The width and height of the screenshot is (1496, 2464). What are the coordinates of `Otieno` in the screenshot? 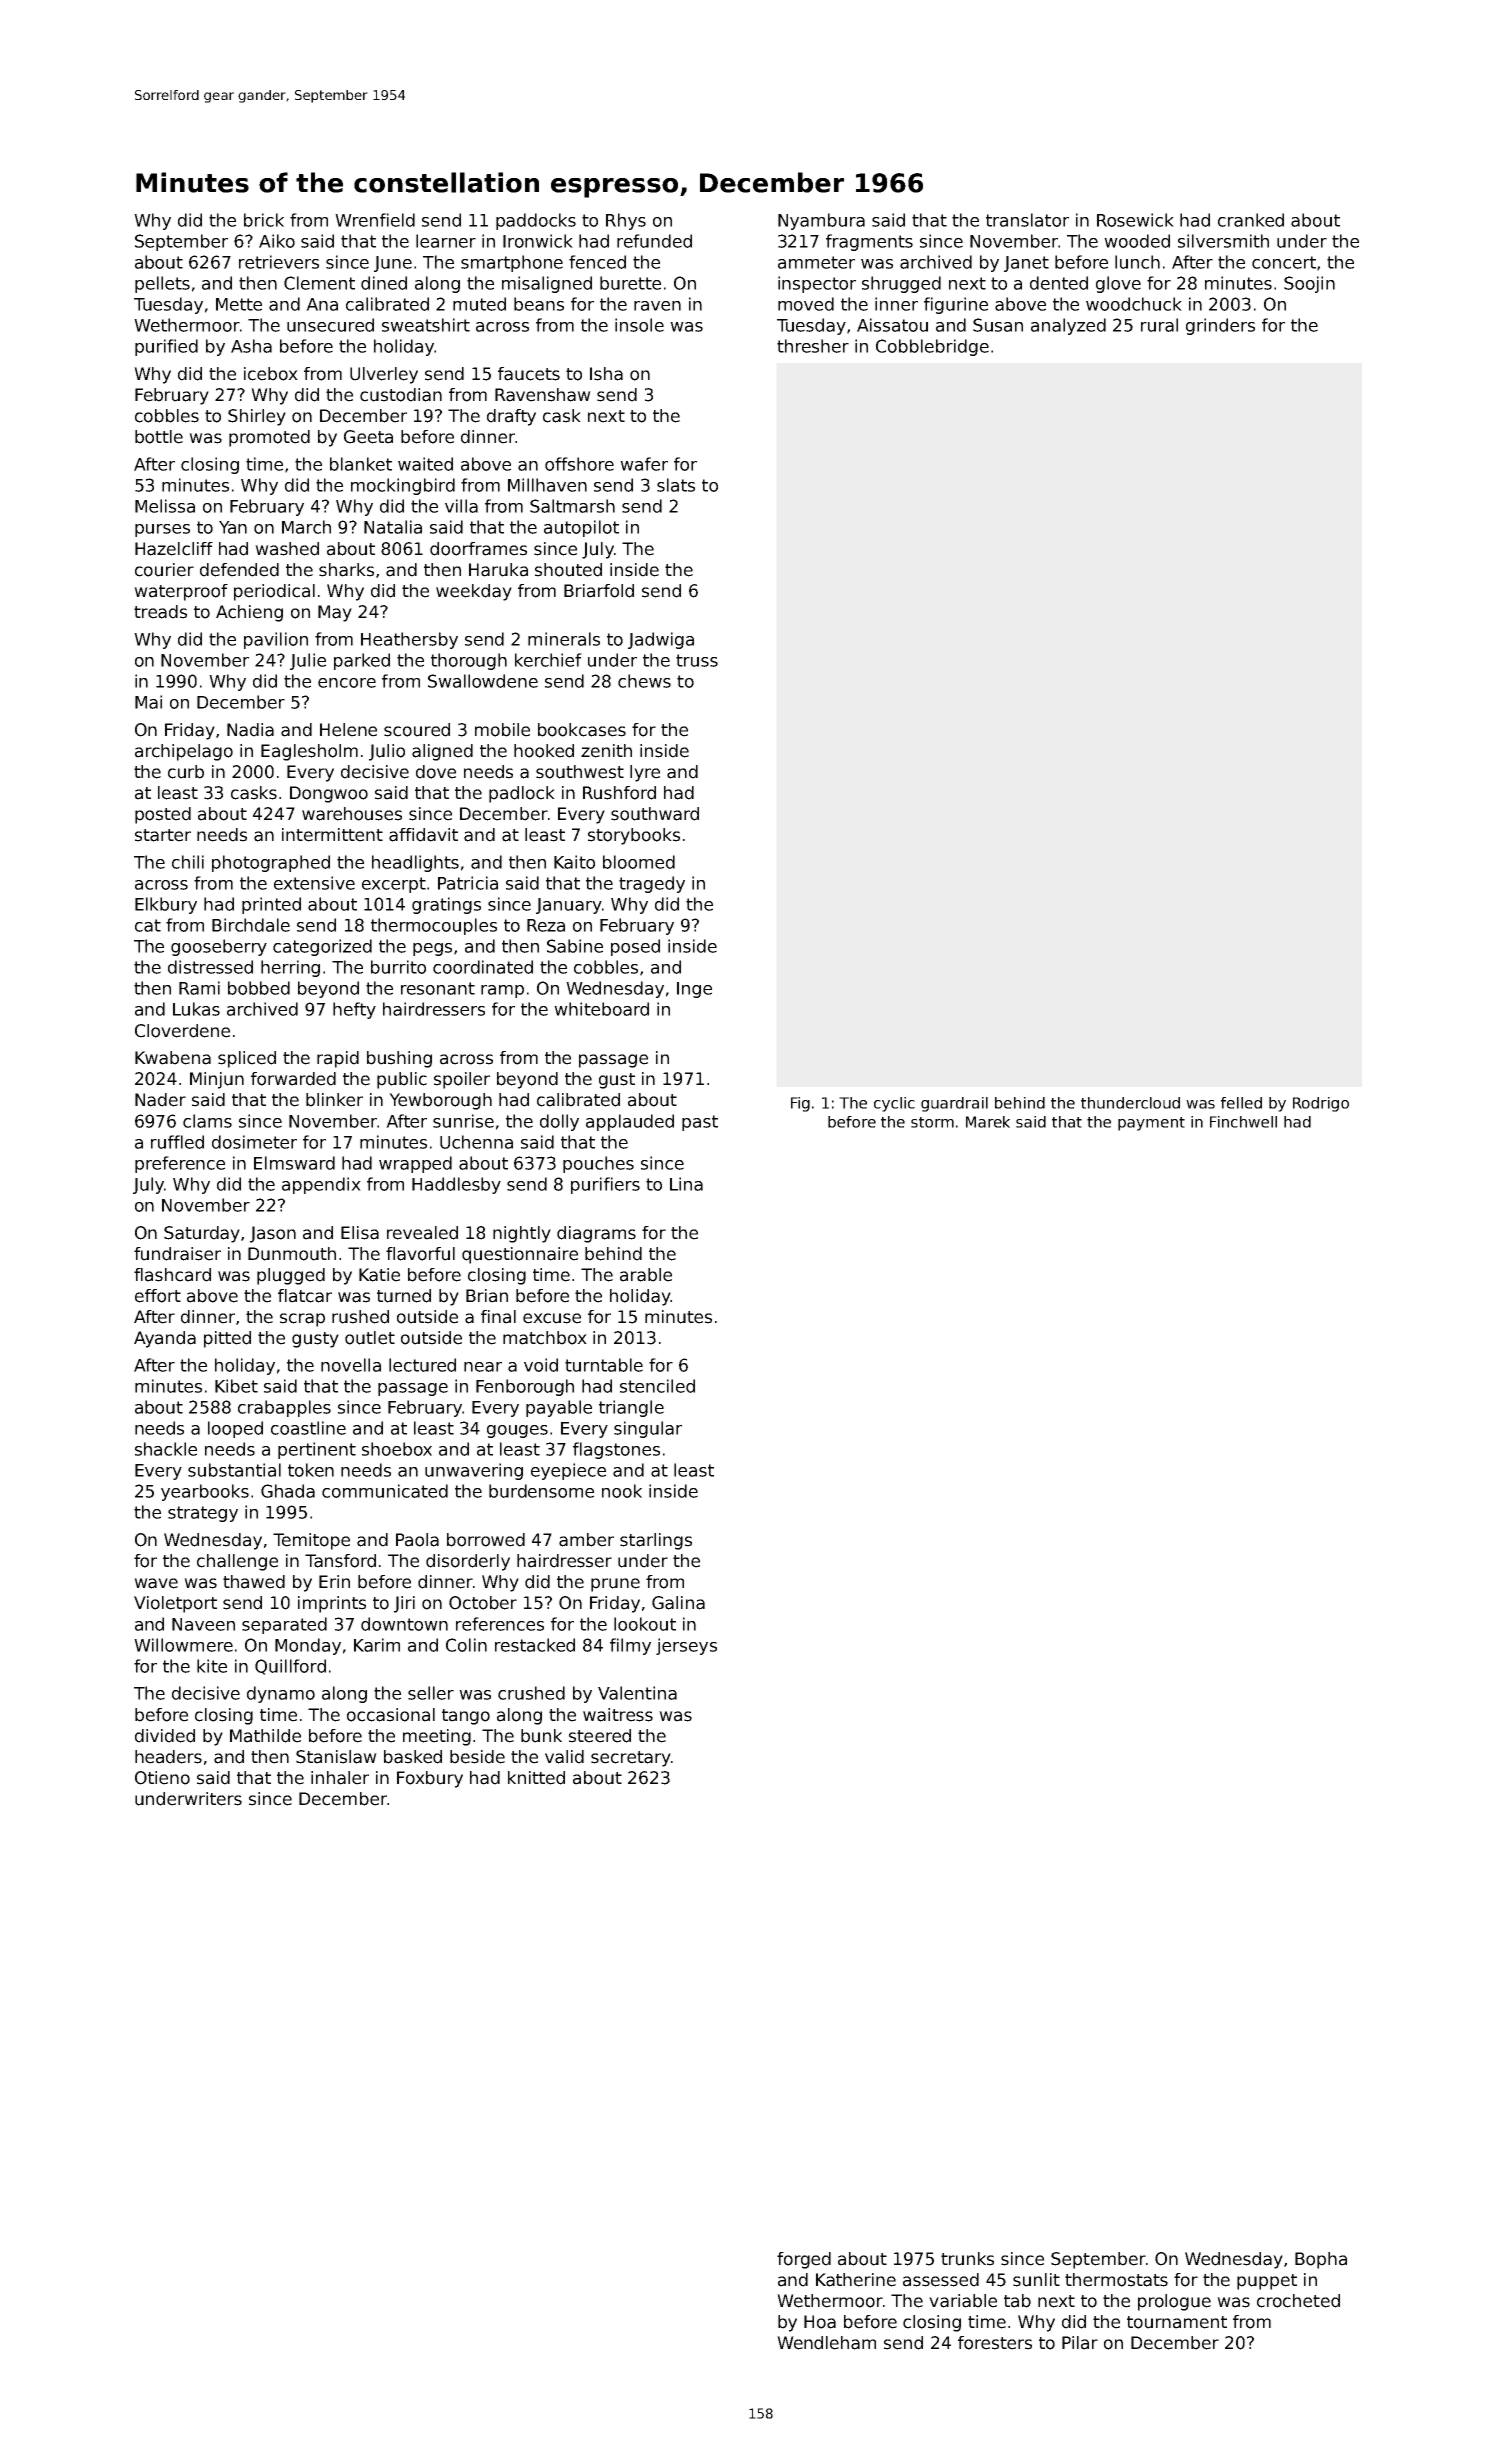 It's located at (162, 1778).
